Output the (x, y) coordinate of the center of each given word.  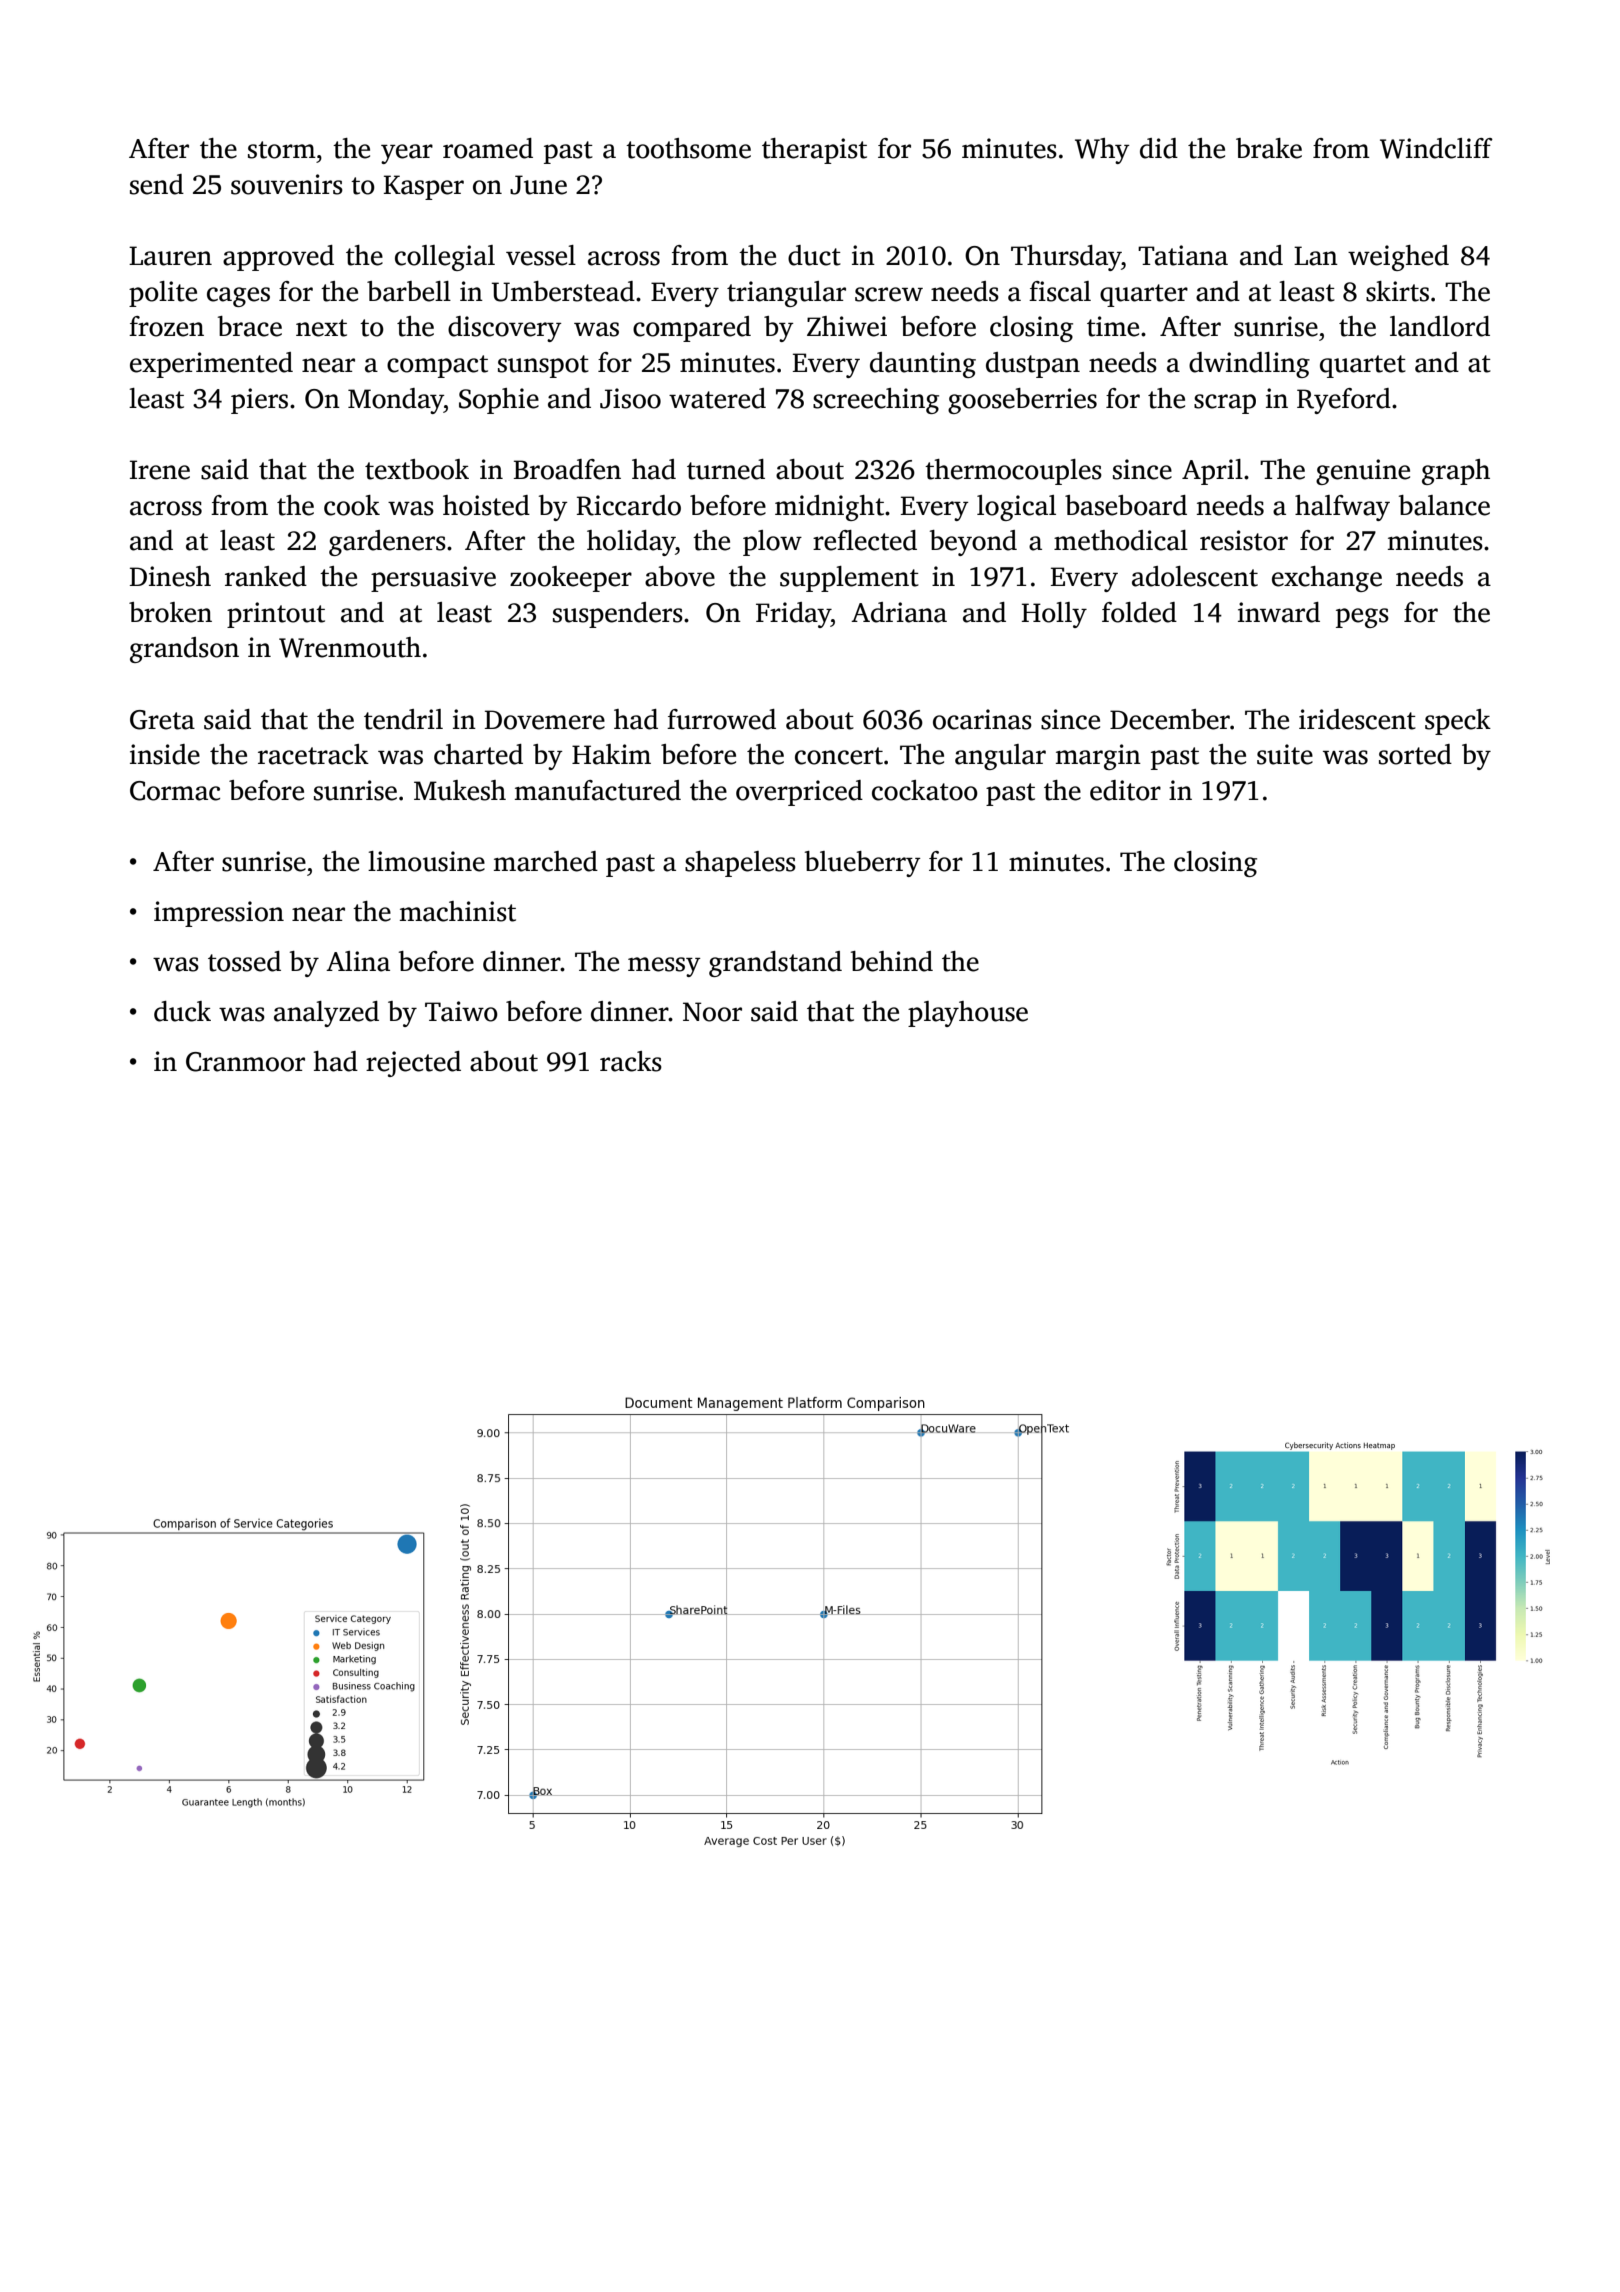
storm (282, 150)
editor (1125, 790)
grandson (184, 650)
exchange (1327, 579)
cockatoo (925, 790)
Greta (162, 720)
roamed (488, 148)
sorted (1415, 754)
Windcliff (1436, 148)
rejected (413, 1064)
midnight (829, 508)
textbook (417, 469)
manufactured (598, 790)
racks (631, 1061)
